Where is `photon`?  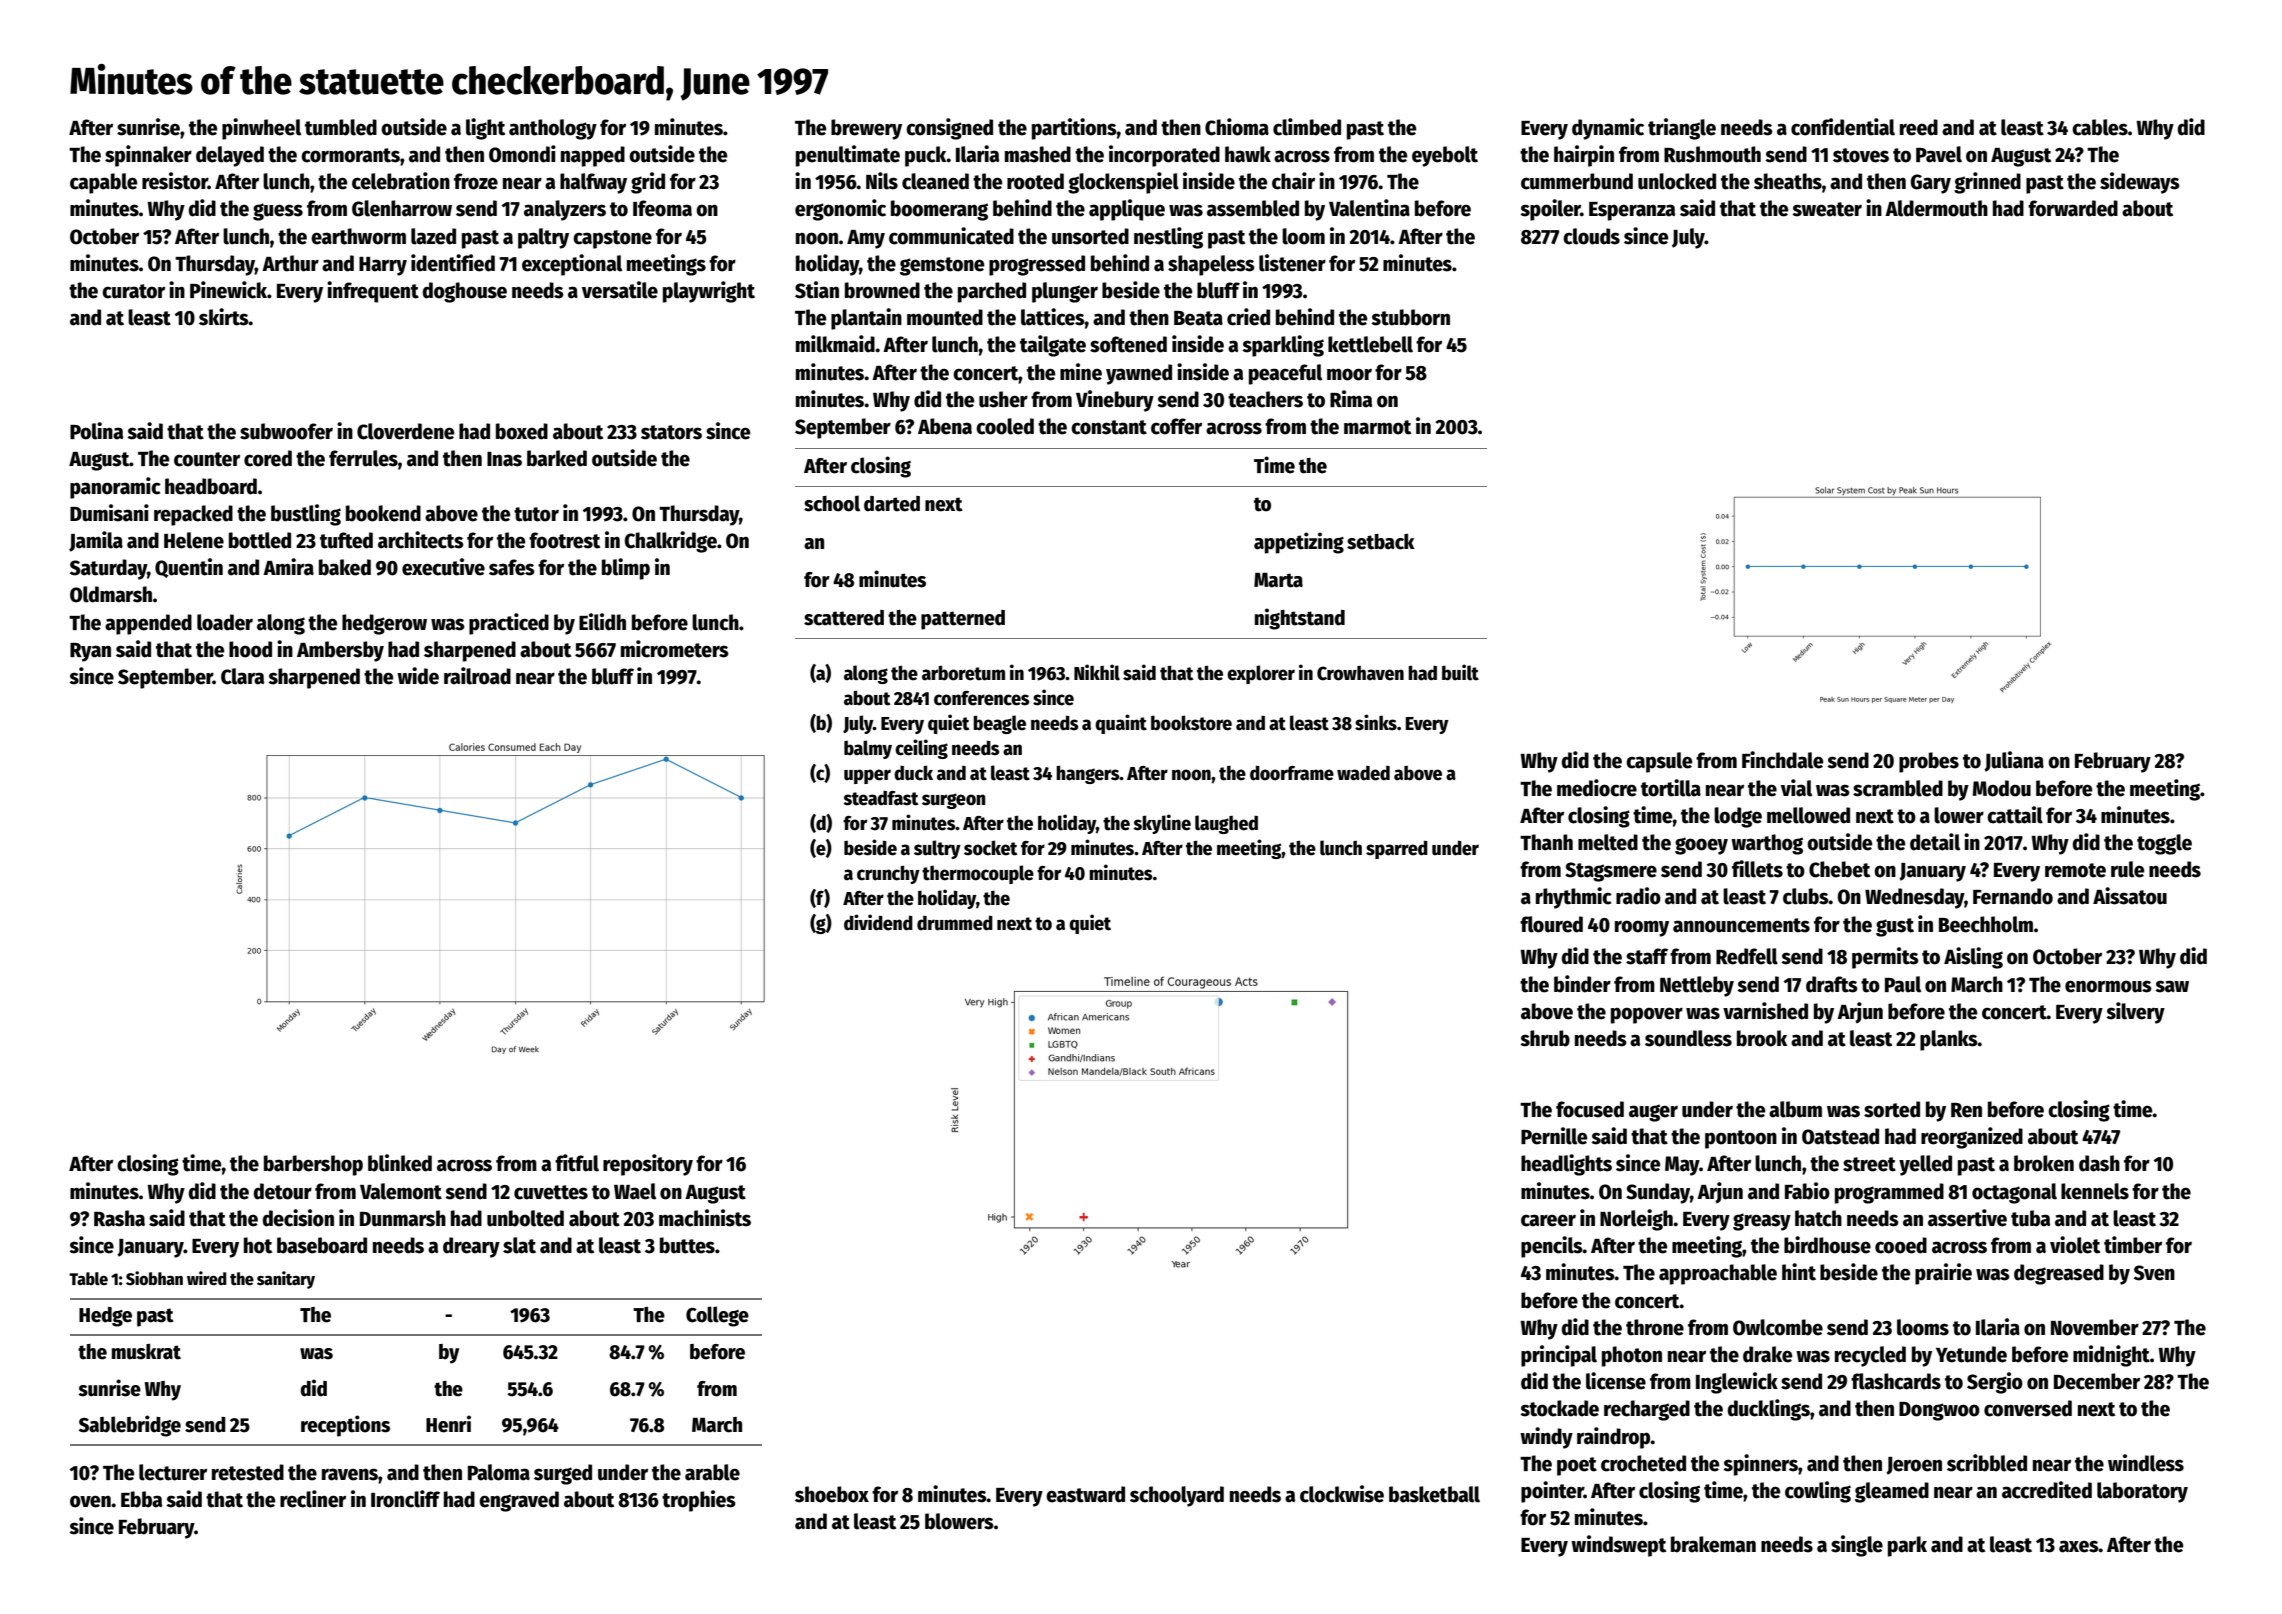 photon is located at coordinates (1632, 1356).
